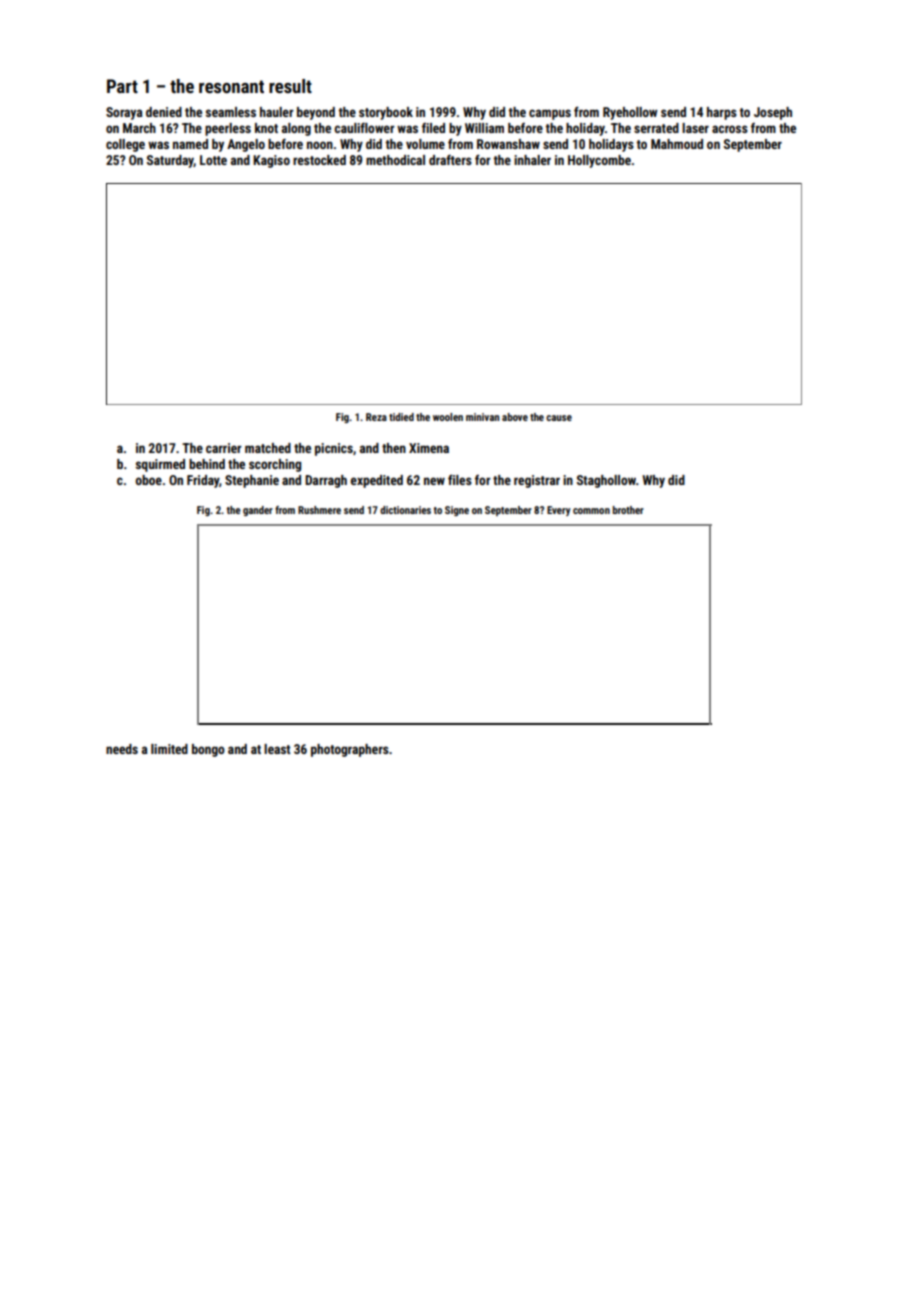 This document has height=1316, width=908. I want to click on drafters, so click(450, 159).
